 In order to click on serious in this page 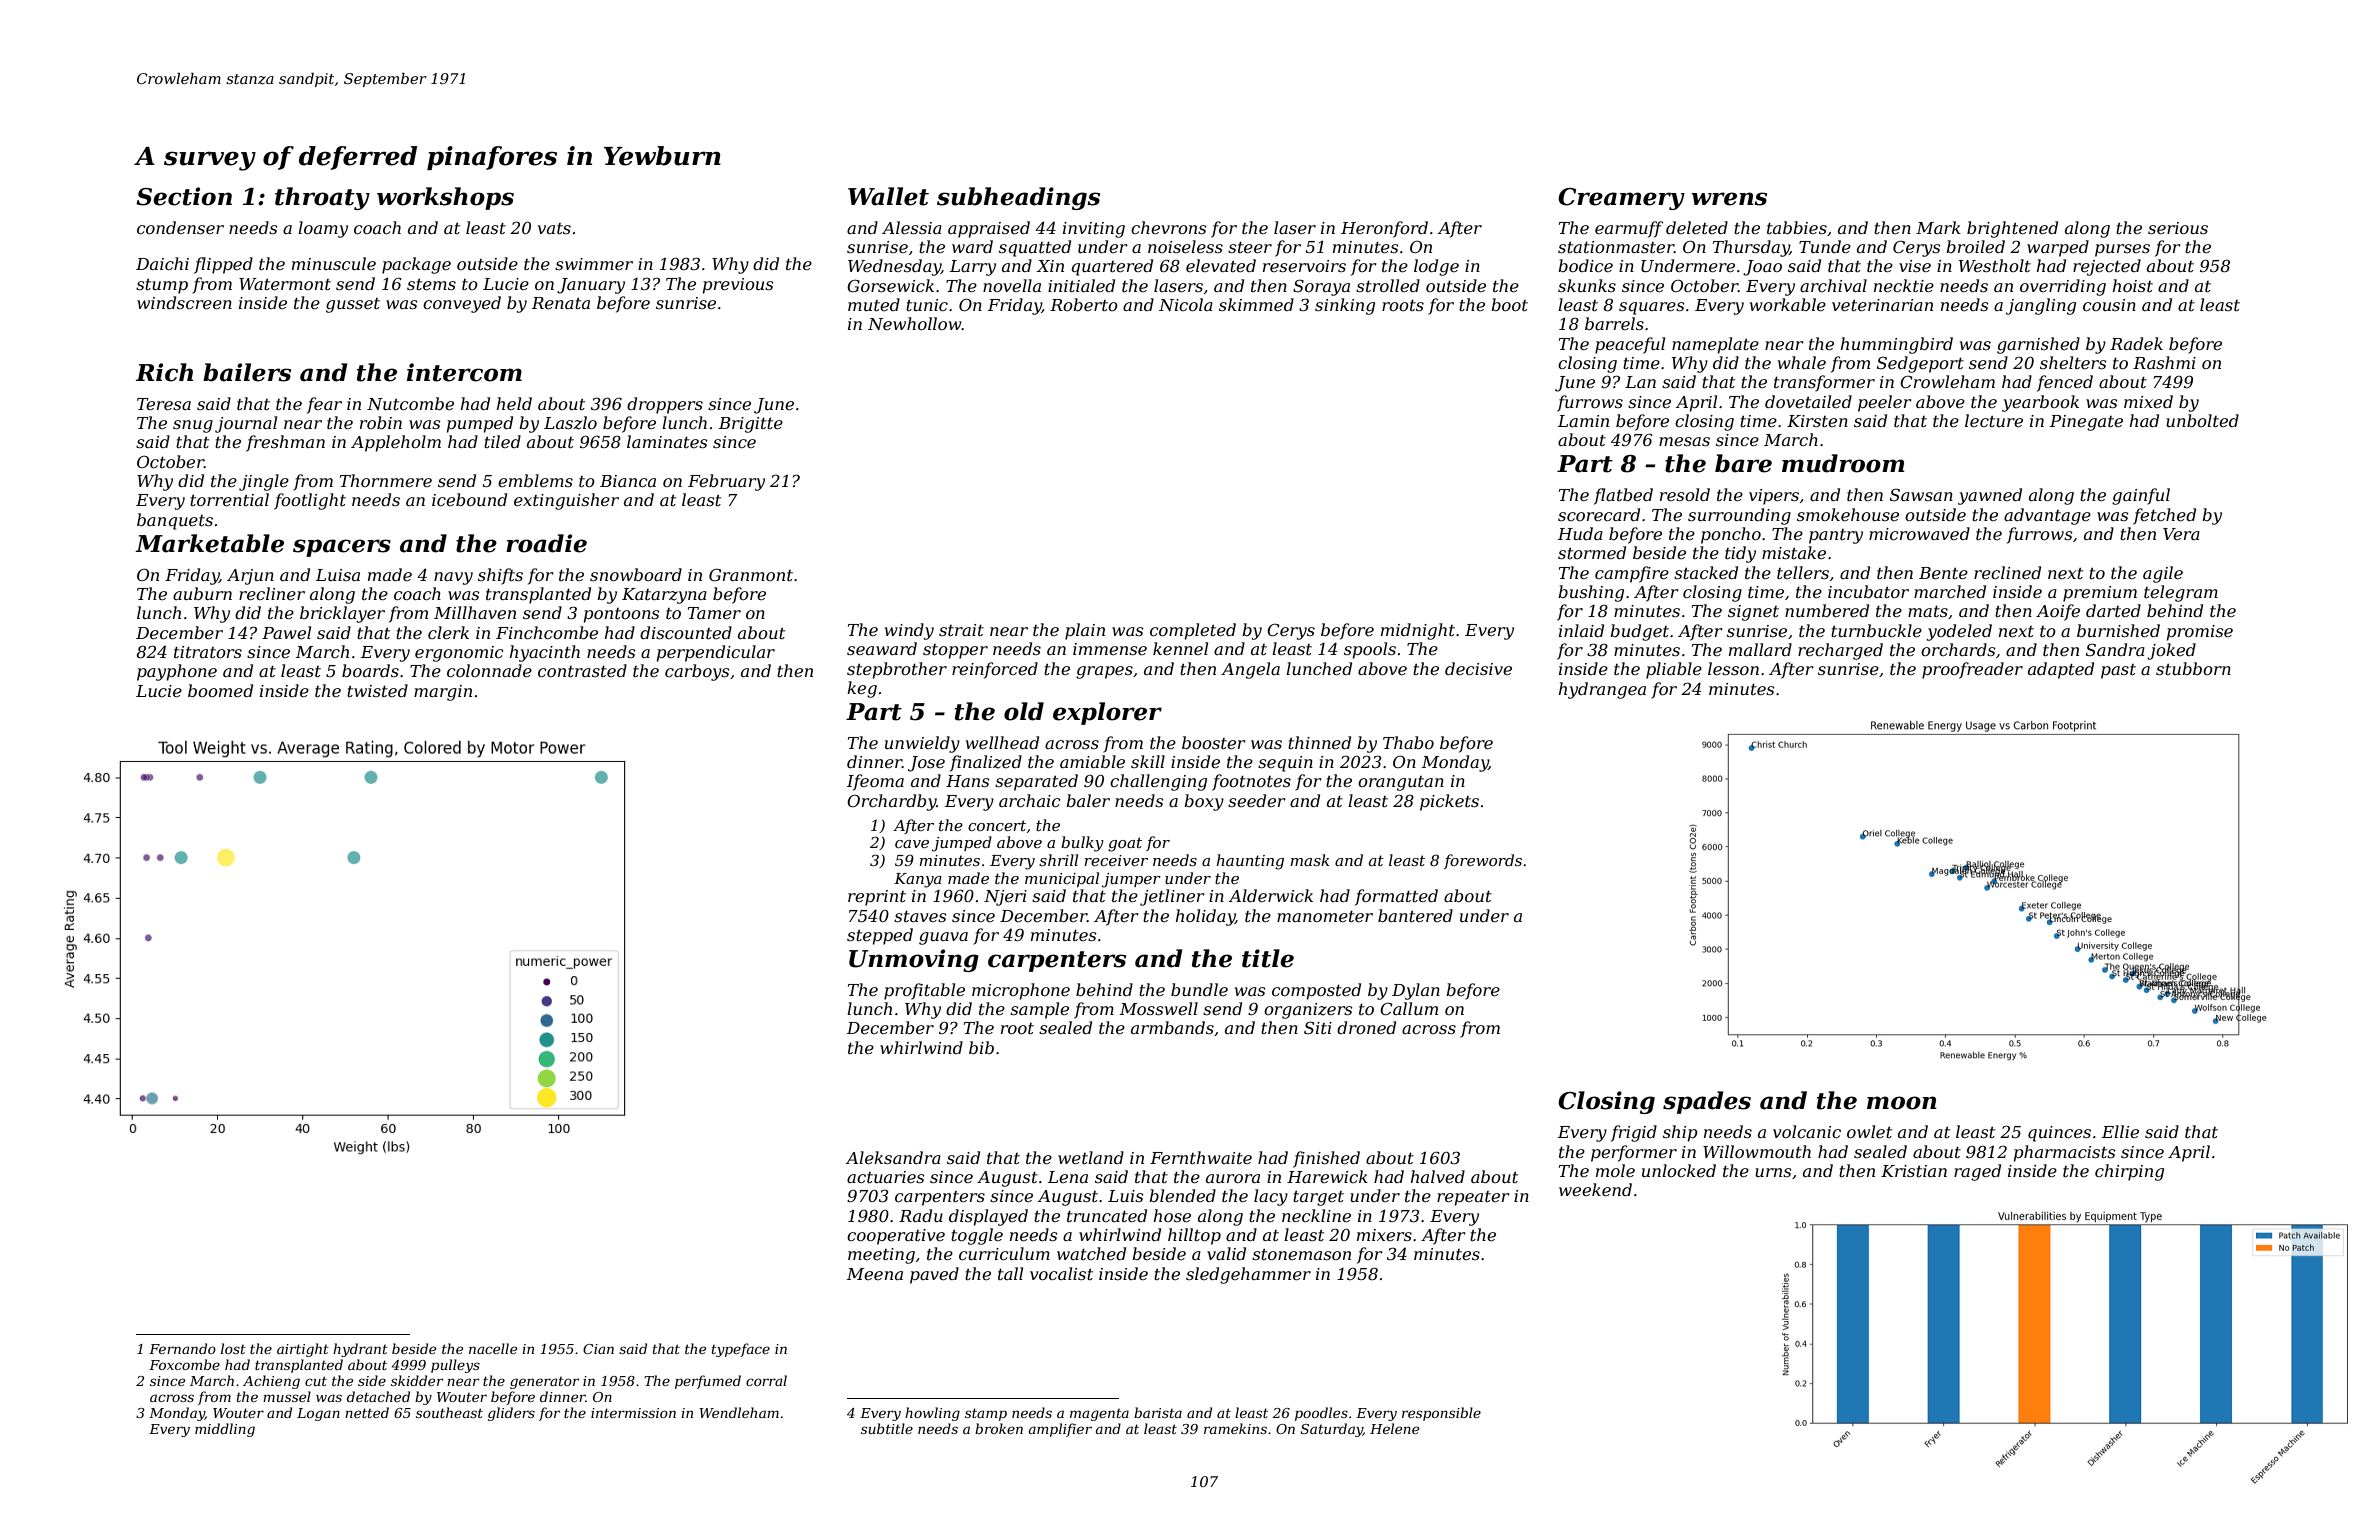, I will do `click(2178, 228)`.
